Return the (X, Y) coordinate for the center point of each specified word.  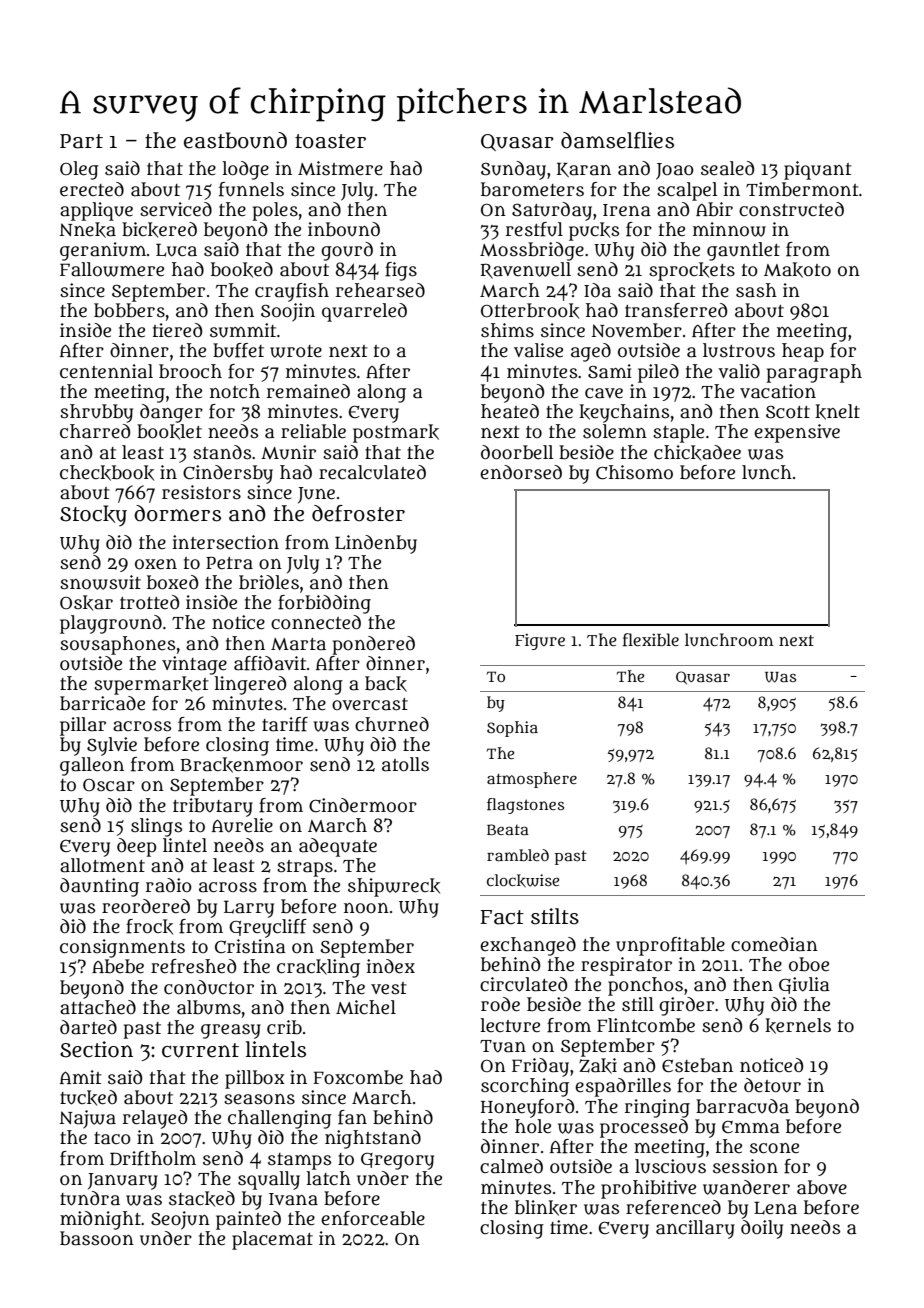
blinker (546, 1208)
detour (772, 1085)
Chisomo (634, 472)
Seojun (180, 1220)
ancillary (695, 1229)
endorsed (521, 472)
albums (209, 1007)
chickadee (697, 453)
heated (510, 411)
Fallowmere (112, 269)
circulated (523, 984)
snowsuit (100, 582)
